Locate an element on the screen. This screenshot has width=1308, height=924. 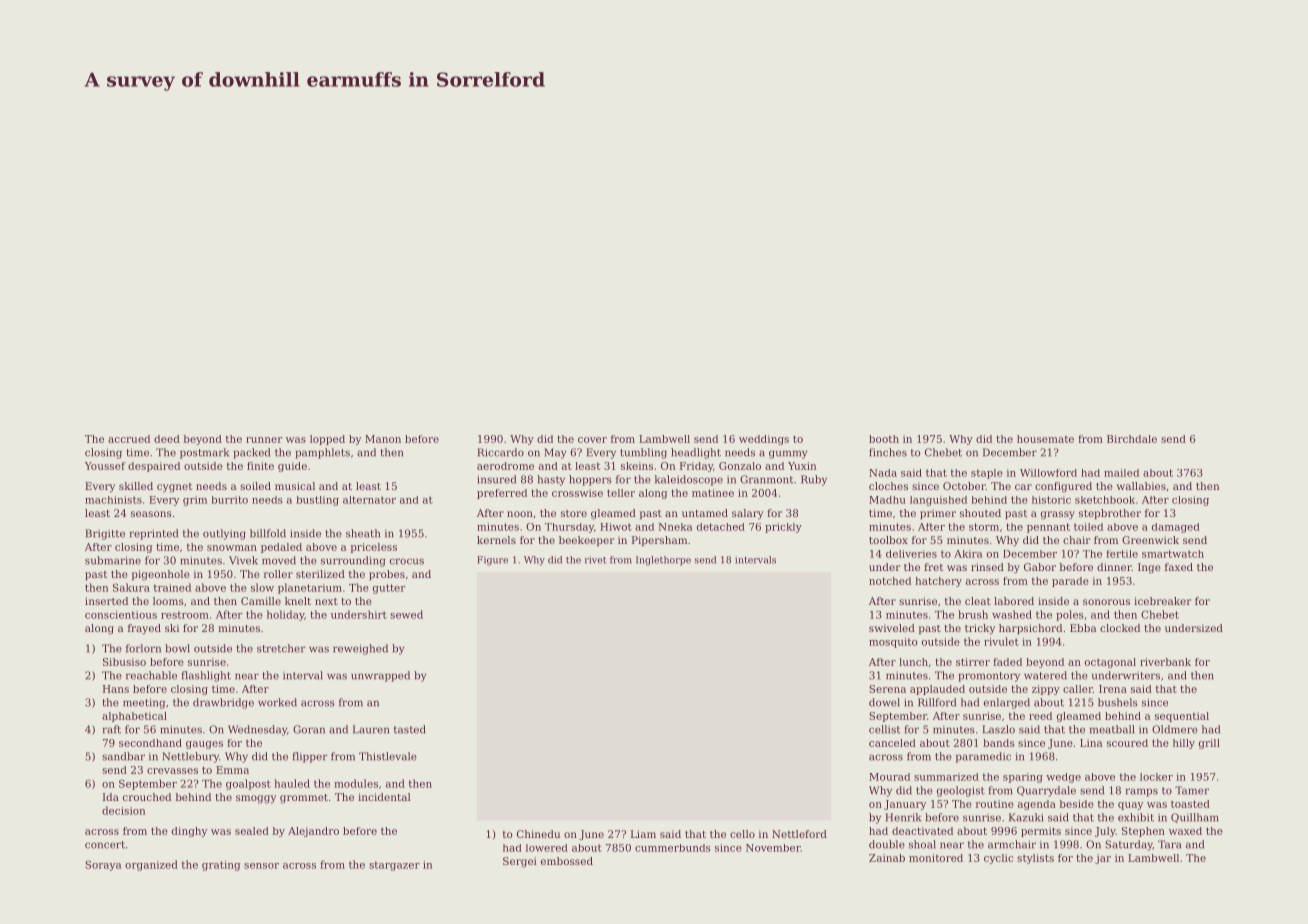
Madhu is located at coordinates (887, 500).
